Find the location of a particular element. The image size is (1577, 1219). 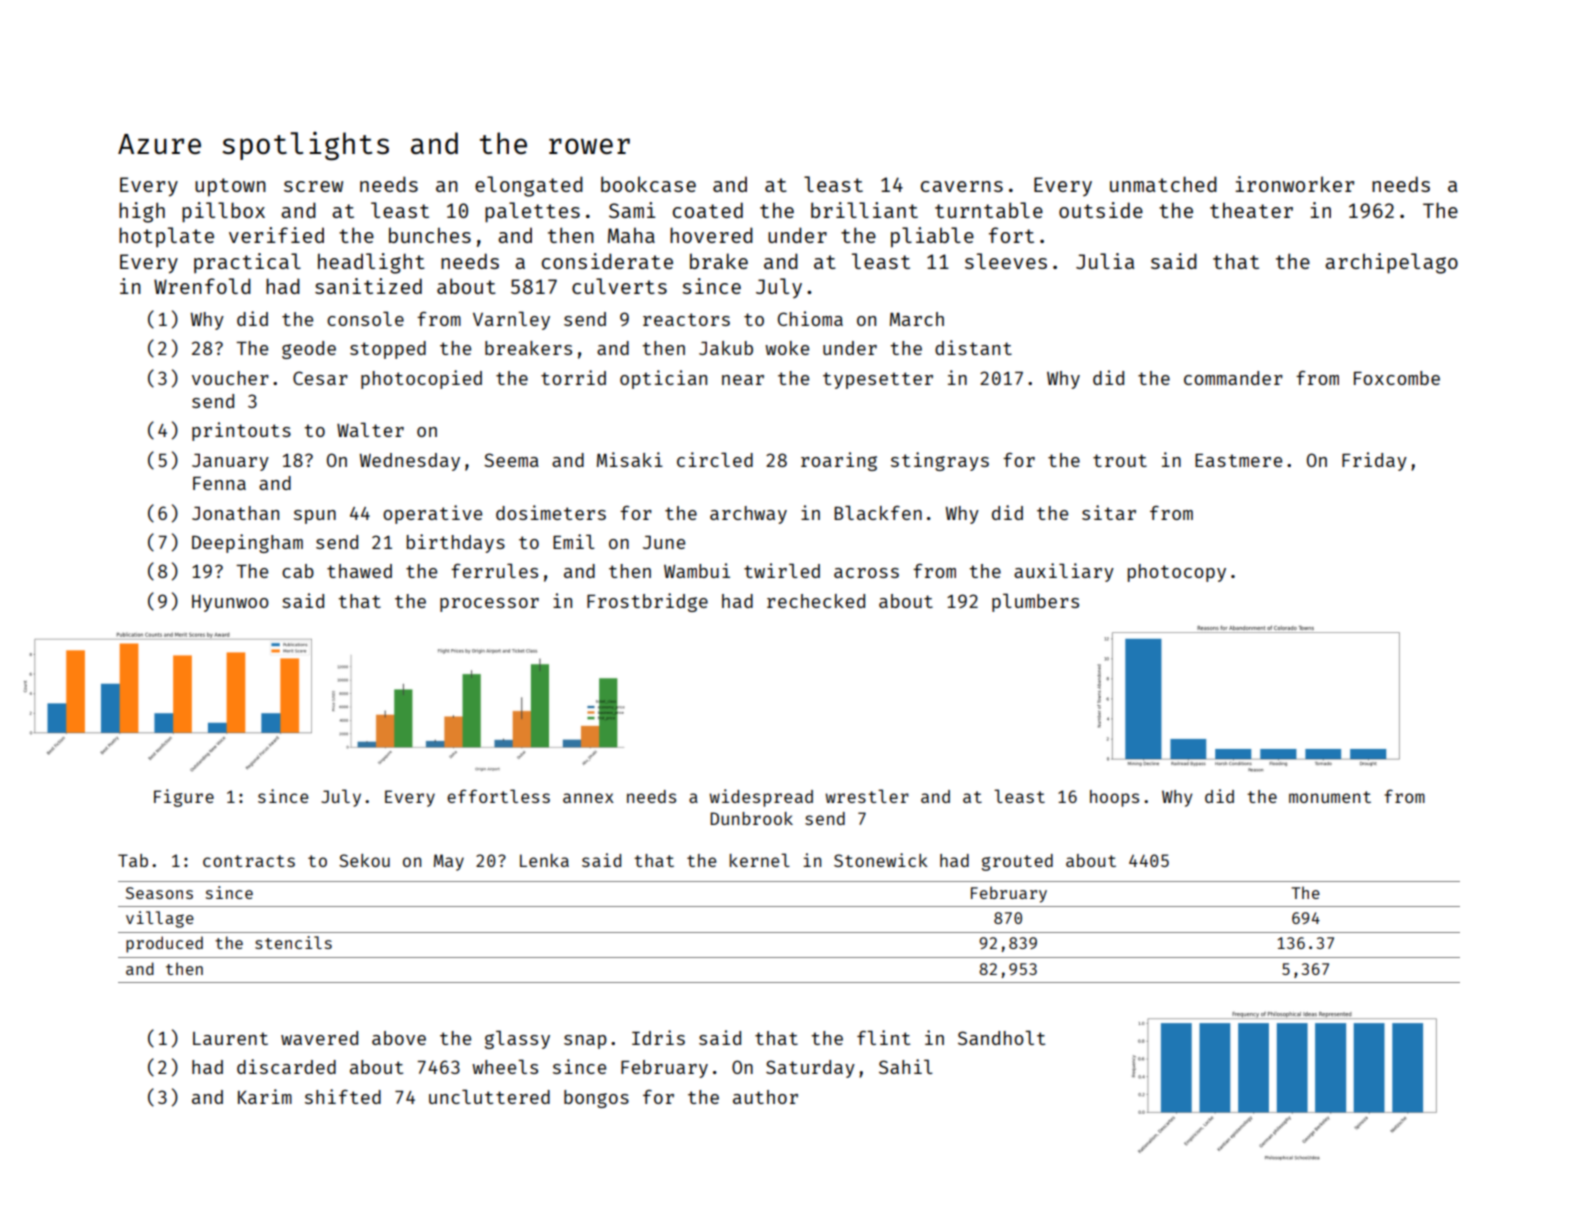

hoops is located at coordinates (1114, 798).
